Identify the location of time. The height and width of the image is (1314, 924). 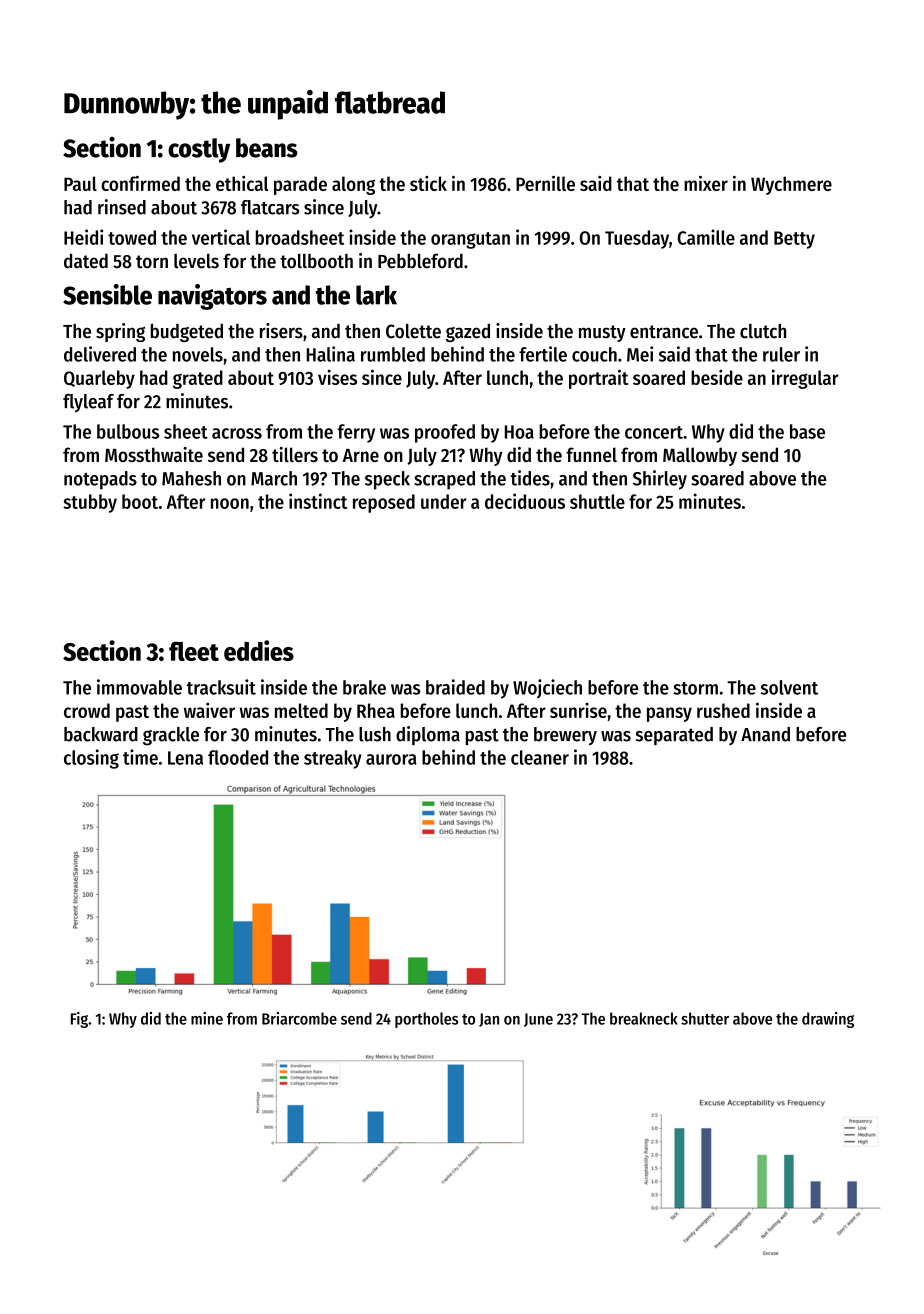
(140, 757).
